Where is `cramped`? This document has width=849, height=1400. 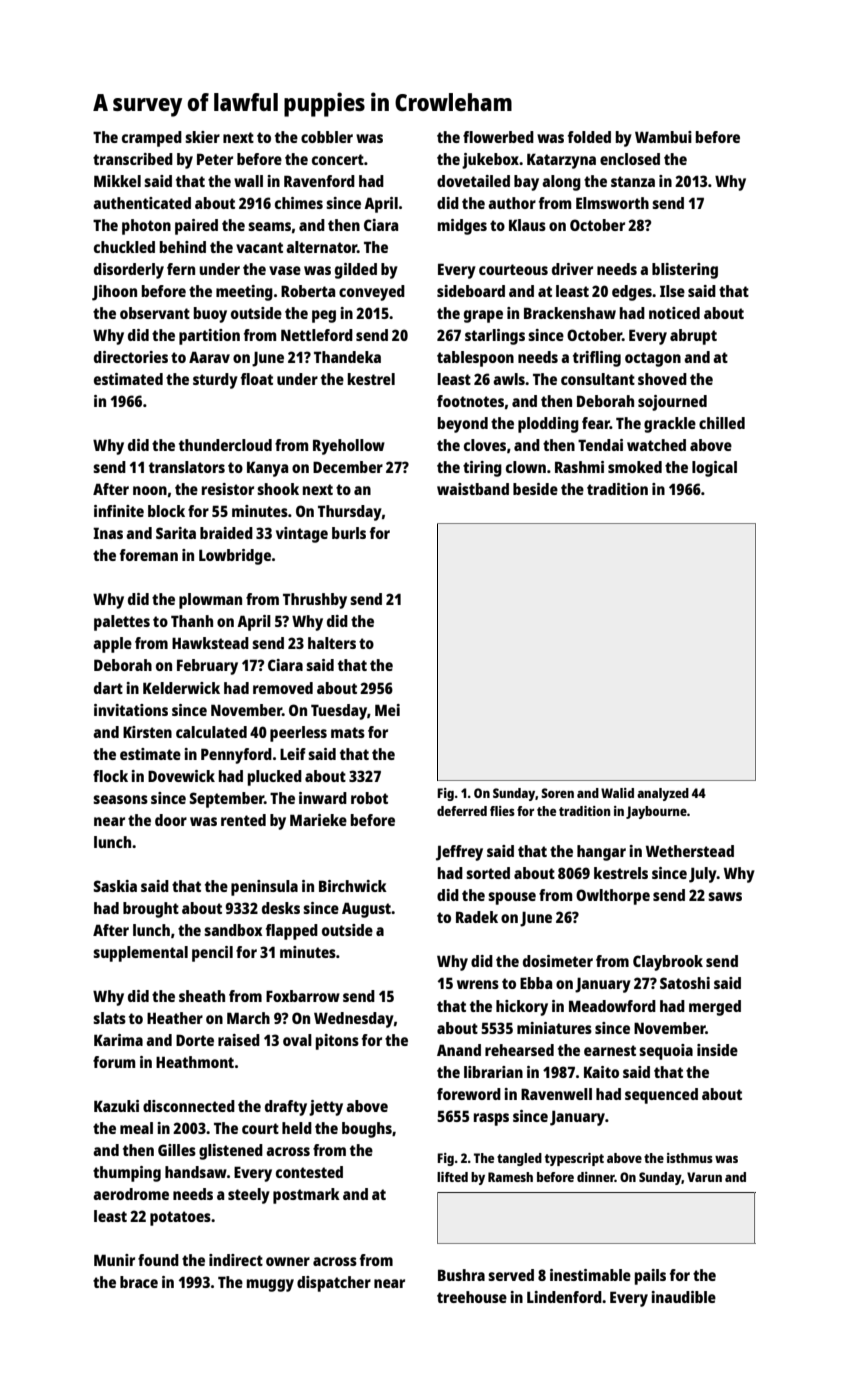
cramped is located at coordinates (152, 139).
